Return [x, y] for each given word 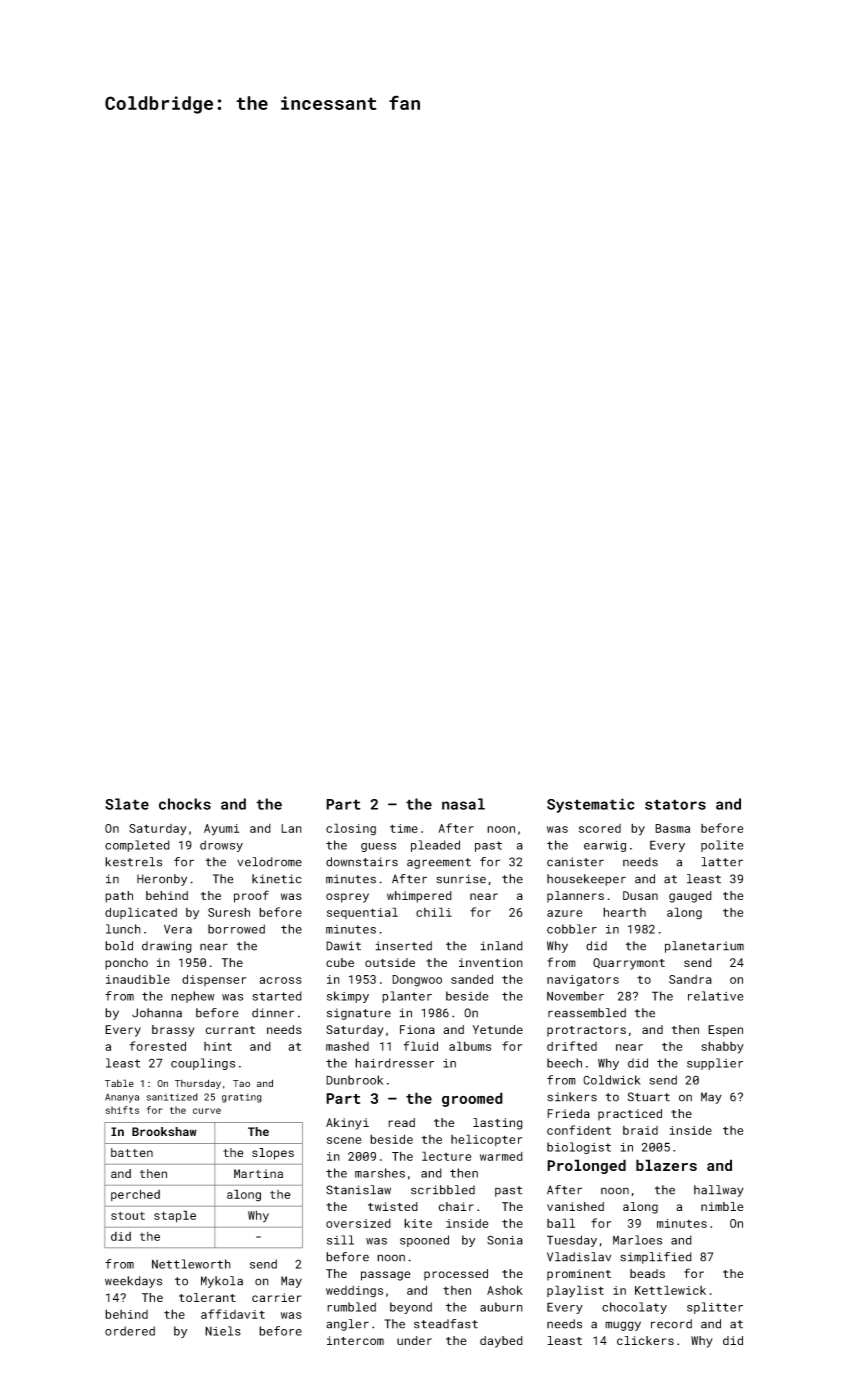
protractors [586, 1031]
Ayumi [221, 830]
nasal [463, 804]
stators [675, 804]
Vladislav [579, 1257]
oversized [358, 1223]
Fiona [417, 1029]
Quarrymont [629, 964]
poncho [126, 964]
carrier [276, 1297]
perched [135, 1195]
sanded [472, 979]
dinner [273, 1013]
